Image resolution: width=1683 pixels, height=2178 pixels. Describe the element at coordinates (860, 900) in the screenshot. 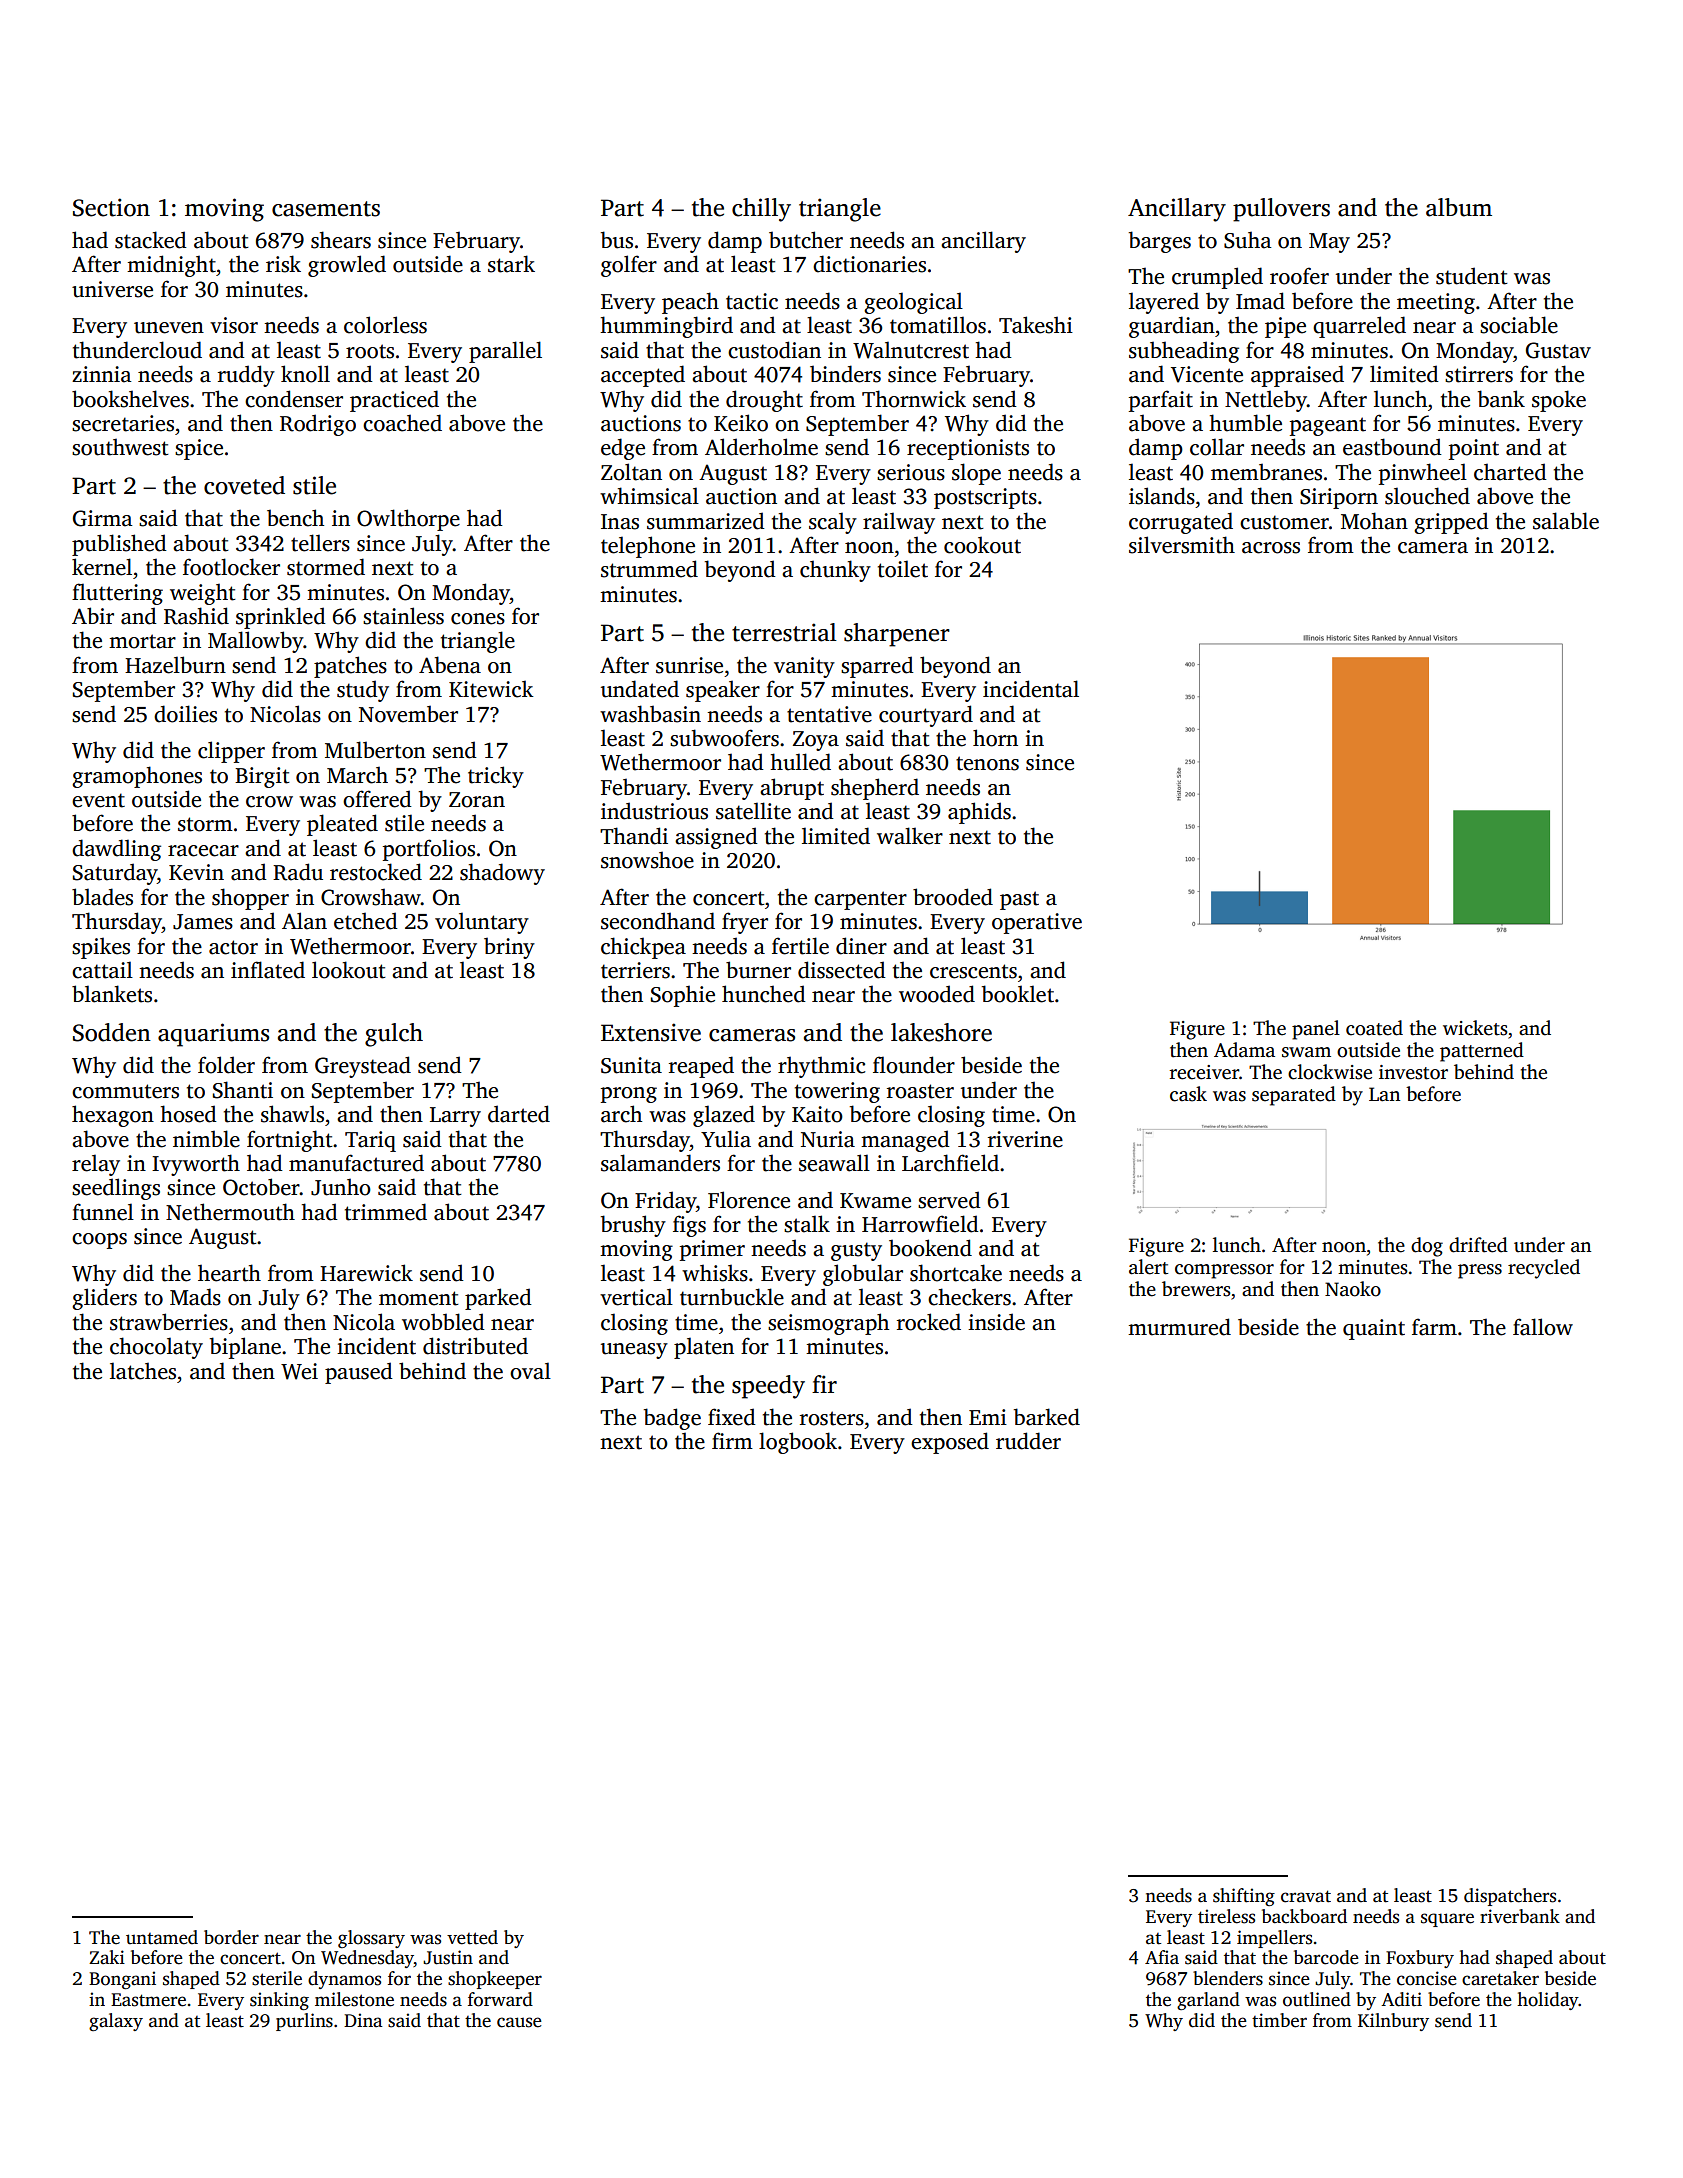

I see `carpenter` at that location.
